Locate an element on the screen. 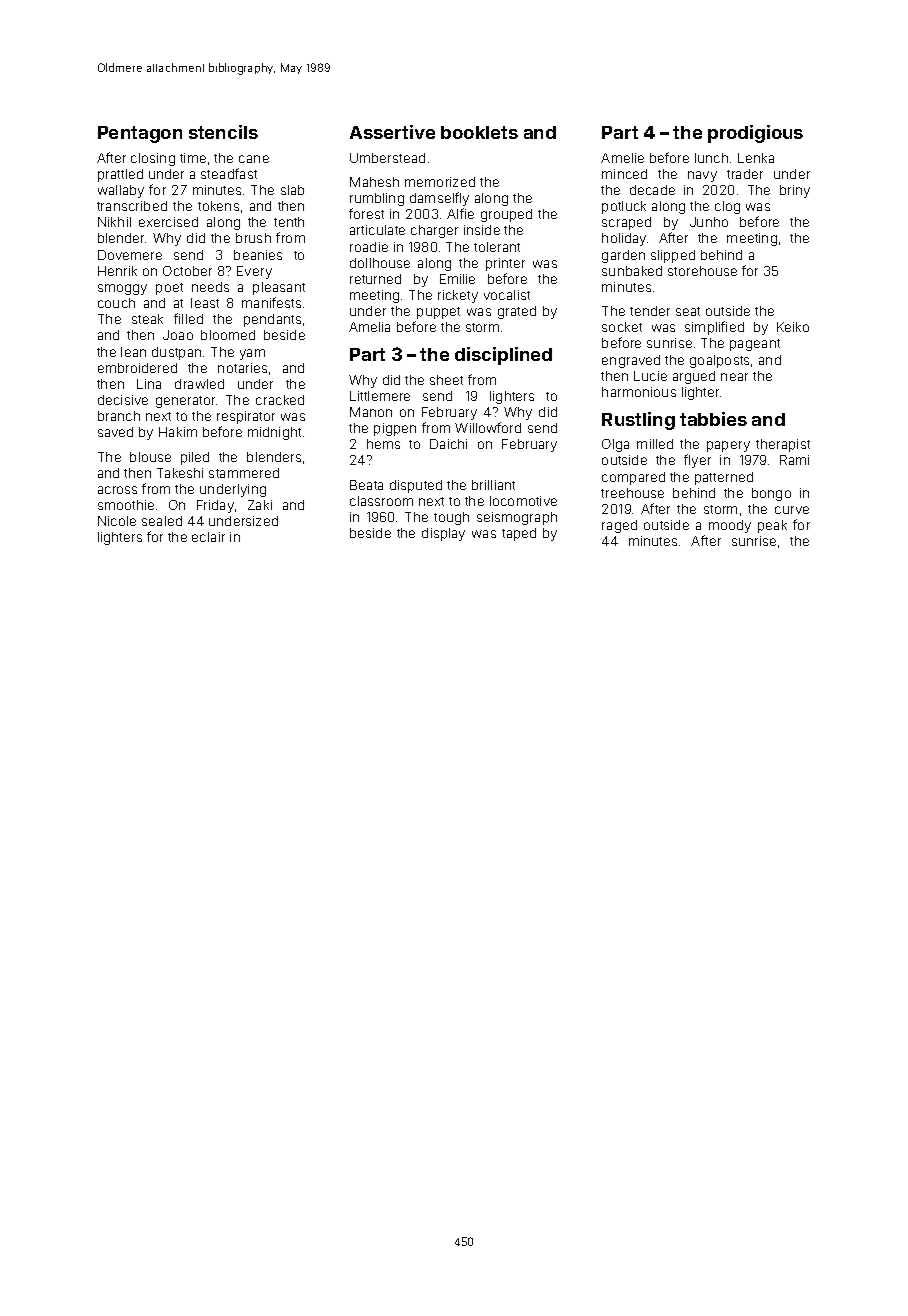 The height and width of the screenshot is (1316, 908). yam is located at coordinates (252, 354).
